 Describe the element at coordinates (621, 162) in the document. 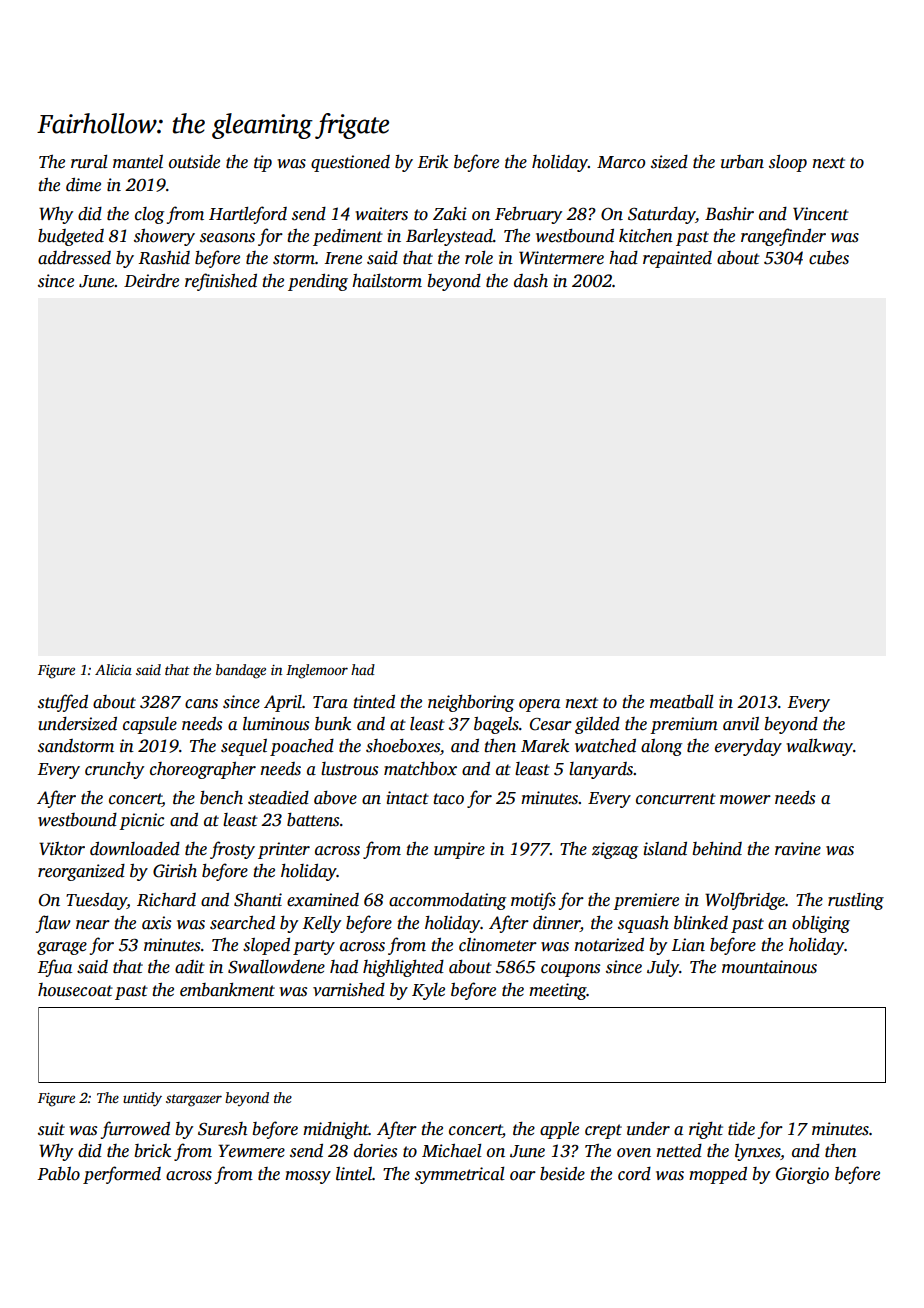

I see `Marco` at that location.
